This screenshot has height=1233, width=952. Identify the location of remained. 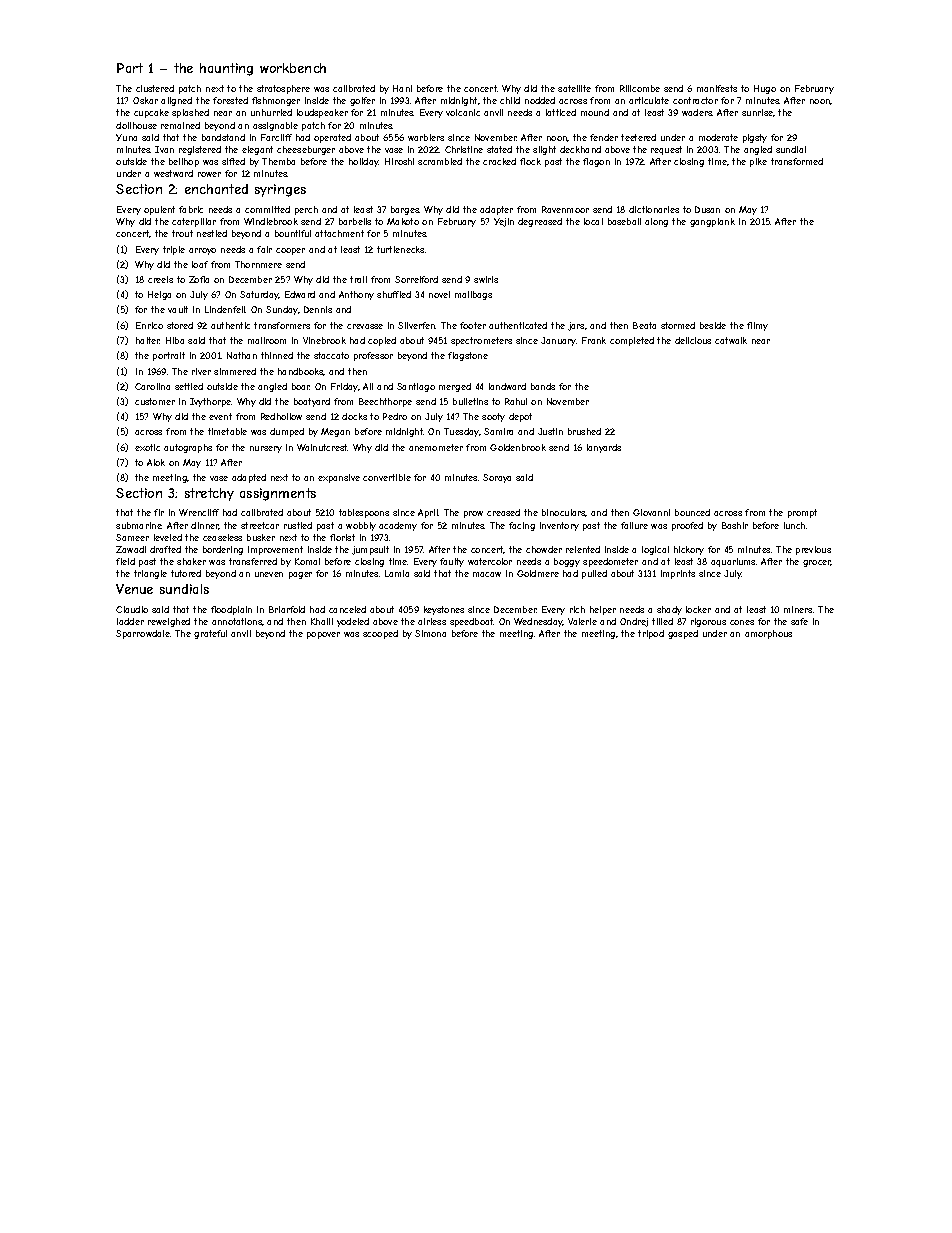
(180, 125).
